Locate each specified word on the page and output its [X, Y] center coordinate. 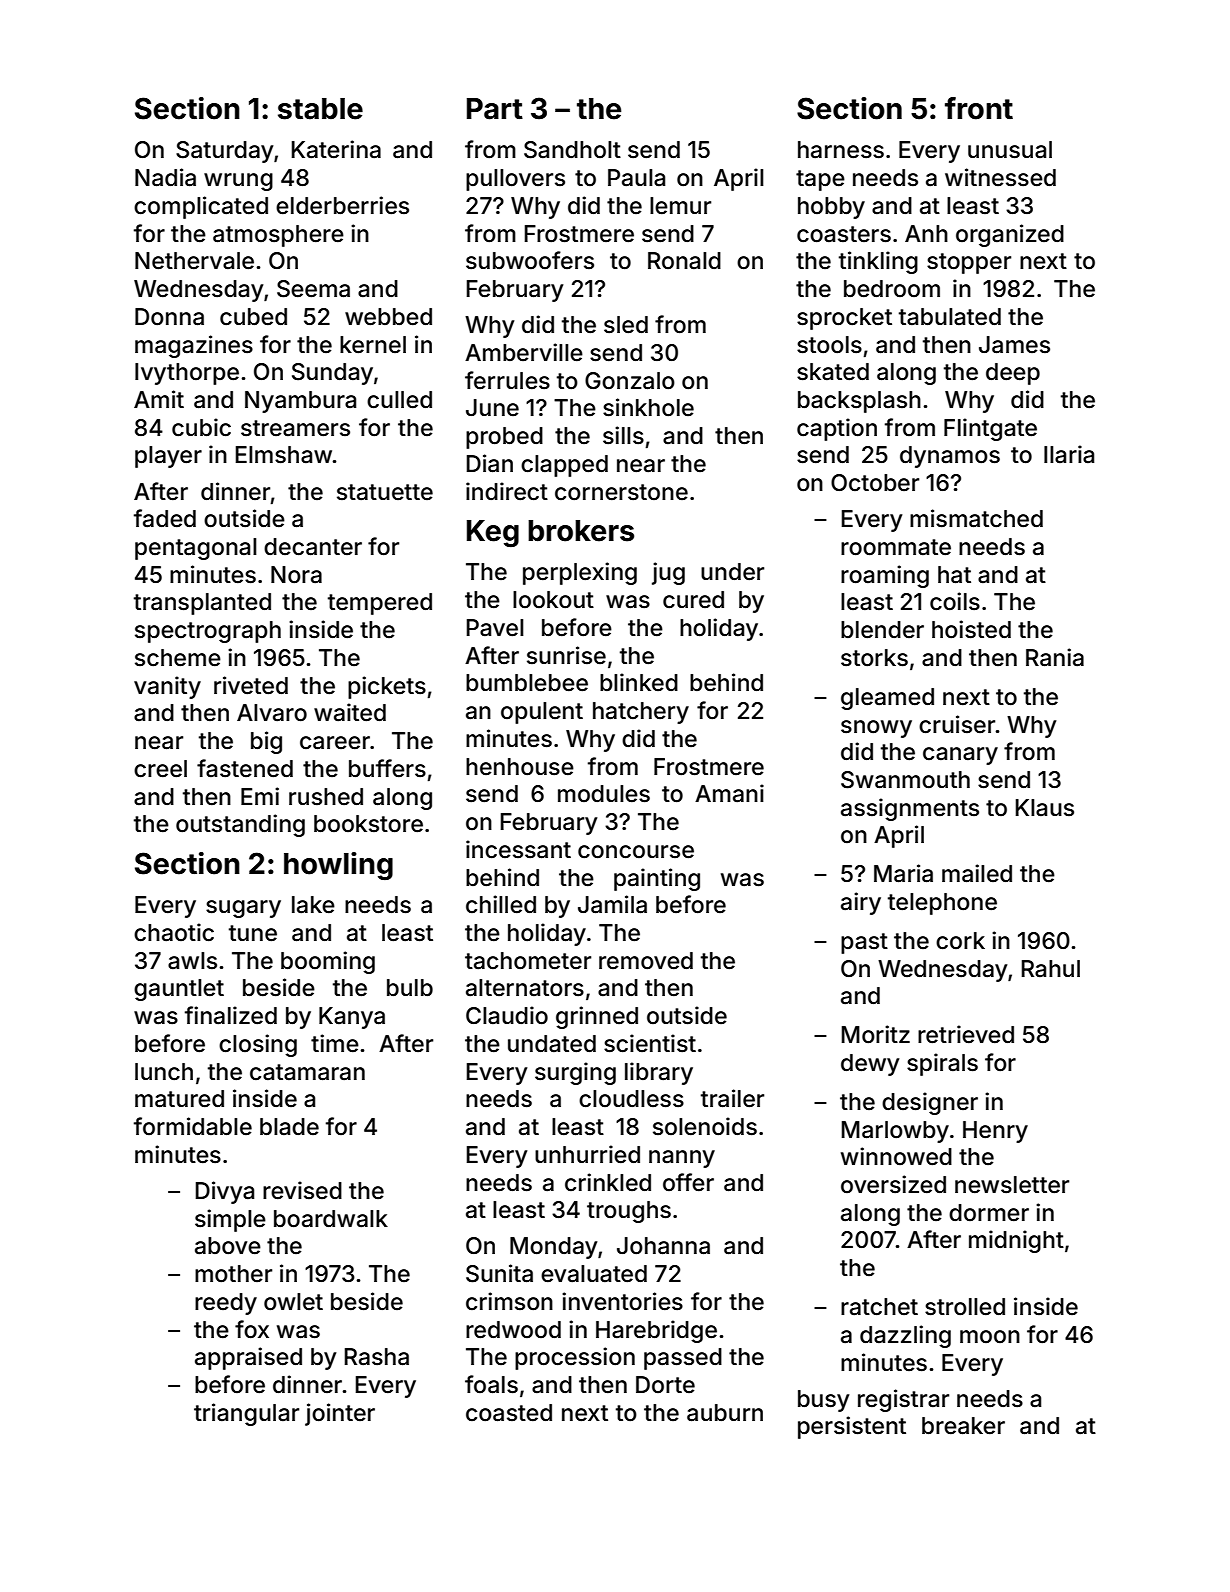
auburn [725, 1413]
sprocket [844, 319]
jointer [340, 1414]
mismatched [976, 518]
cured [693, 600]
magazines [194, 346]
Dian [490, 463]
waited [350, 712]
